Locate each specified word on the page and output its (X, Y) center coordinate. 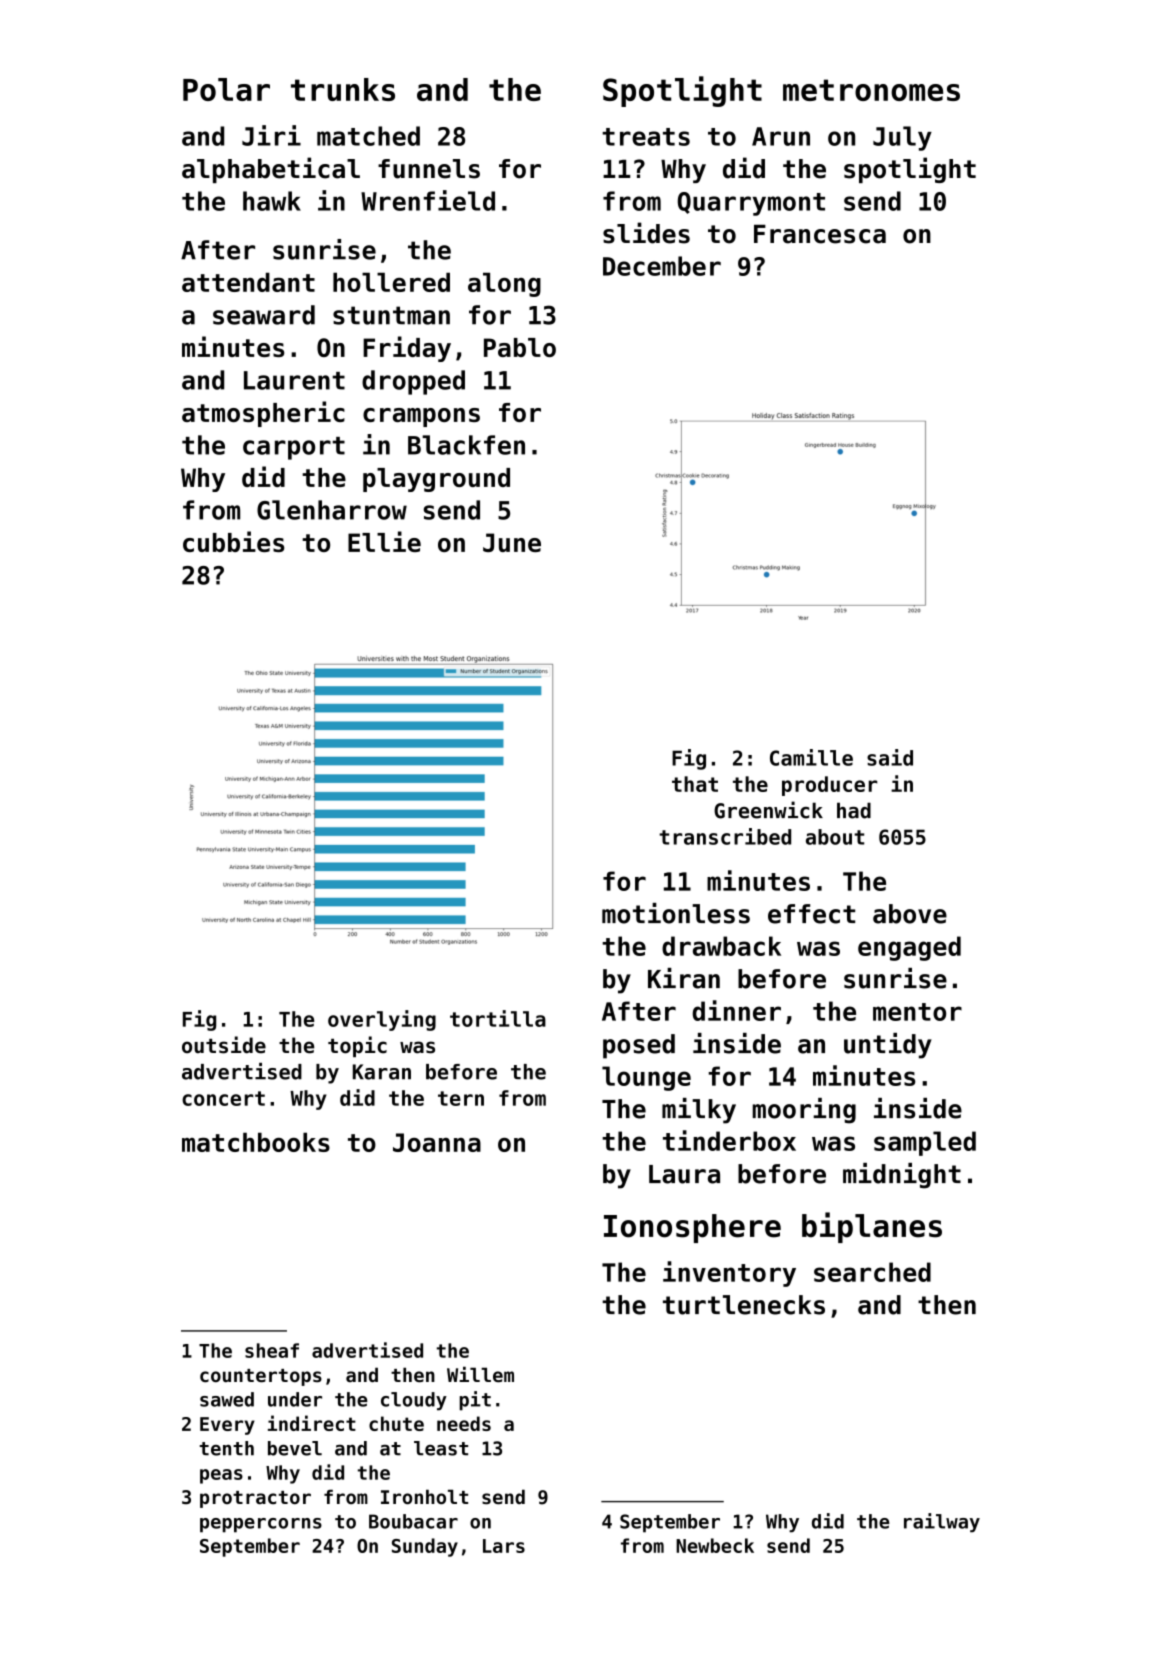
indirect (312, 1423)
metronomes (871, 90)
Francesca (820, 234)
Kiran (684, 978)
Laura (684, 1174)
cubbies (233, 541)
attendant (248, 282)
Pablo (520, 347)
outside (224, 1045)
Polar (226, 89)
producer (830, 786)
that (695, 784)
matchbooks (256, 1142)
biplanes (872, 1227)
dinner (736, 1010)
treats (646, 137)
